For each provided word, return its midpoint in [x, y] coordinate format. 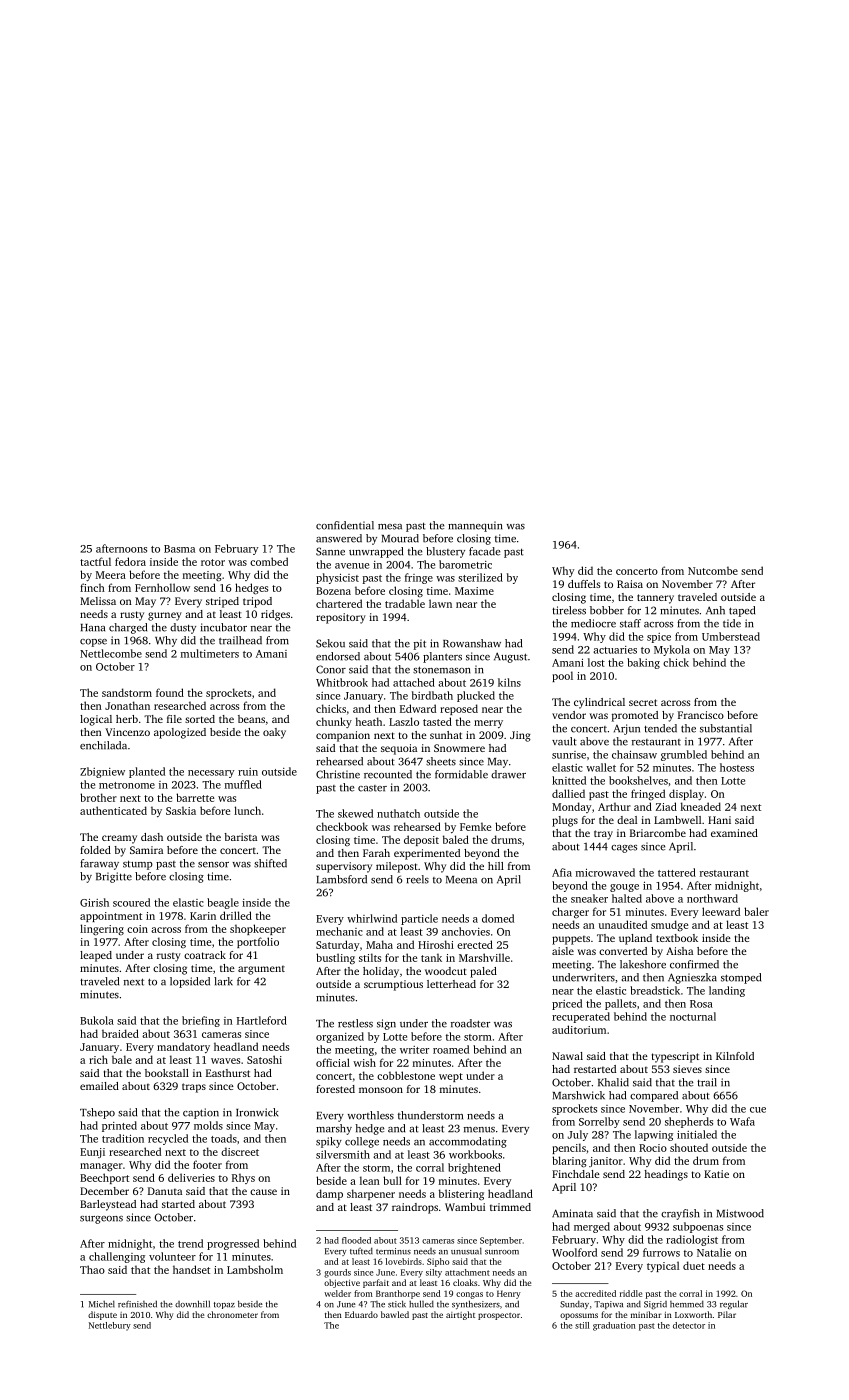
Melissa [98, 601]
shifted [270, 863]
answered [339, 538]
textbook [677, 938]
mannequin [475, 526]
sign [386, 1024]
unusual [466, 1251]
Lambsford [342, 879]
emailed [99, 1086]
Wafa [742, 1121]
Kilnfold [735, 1056]
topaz [224, 1305]
